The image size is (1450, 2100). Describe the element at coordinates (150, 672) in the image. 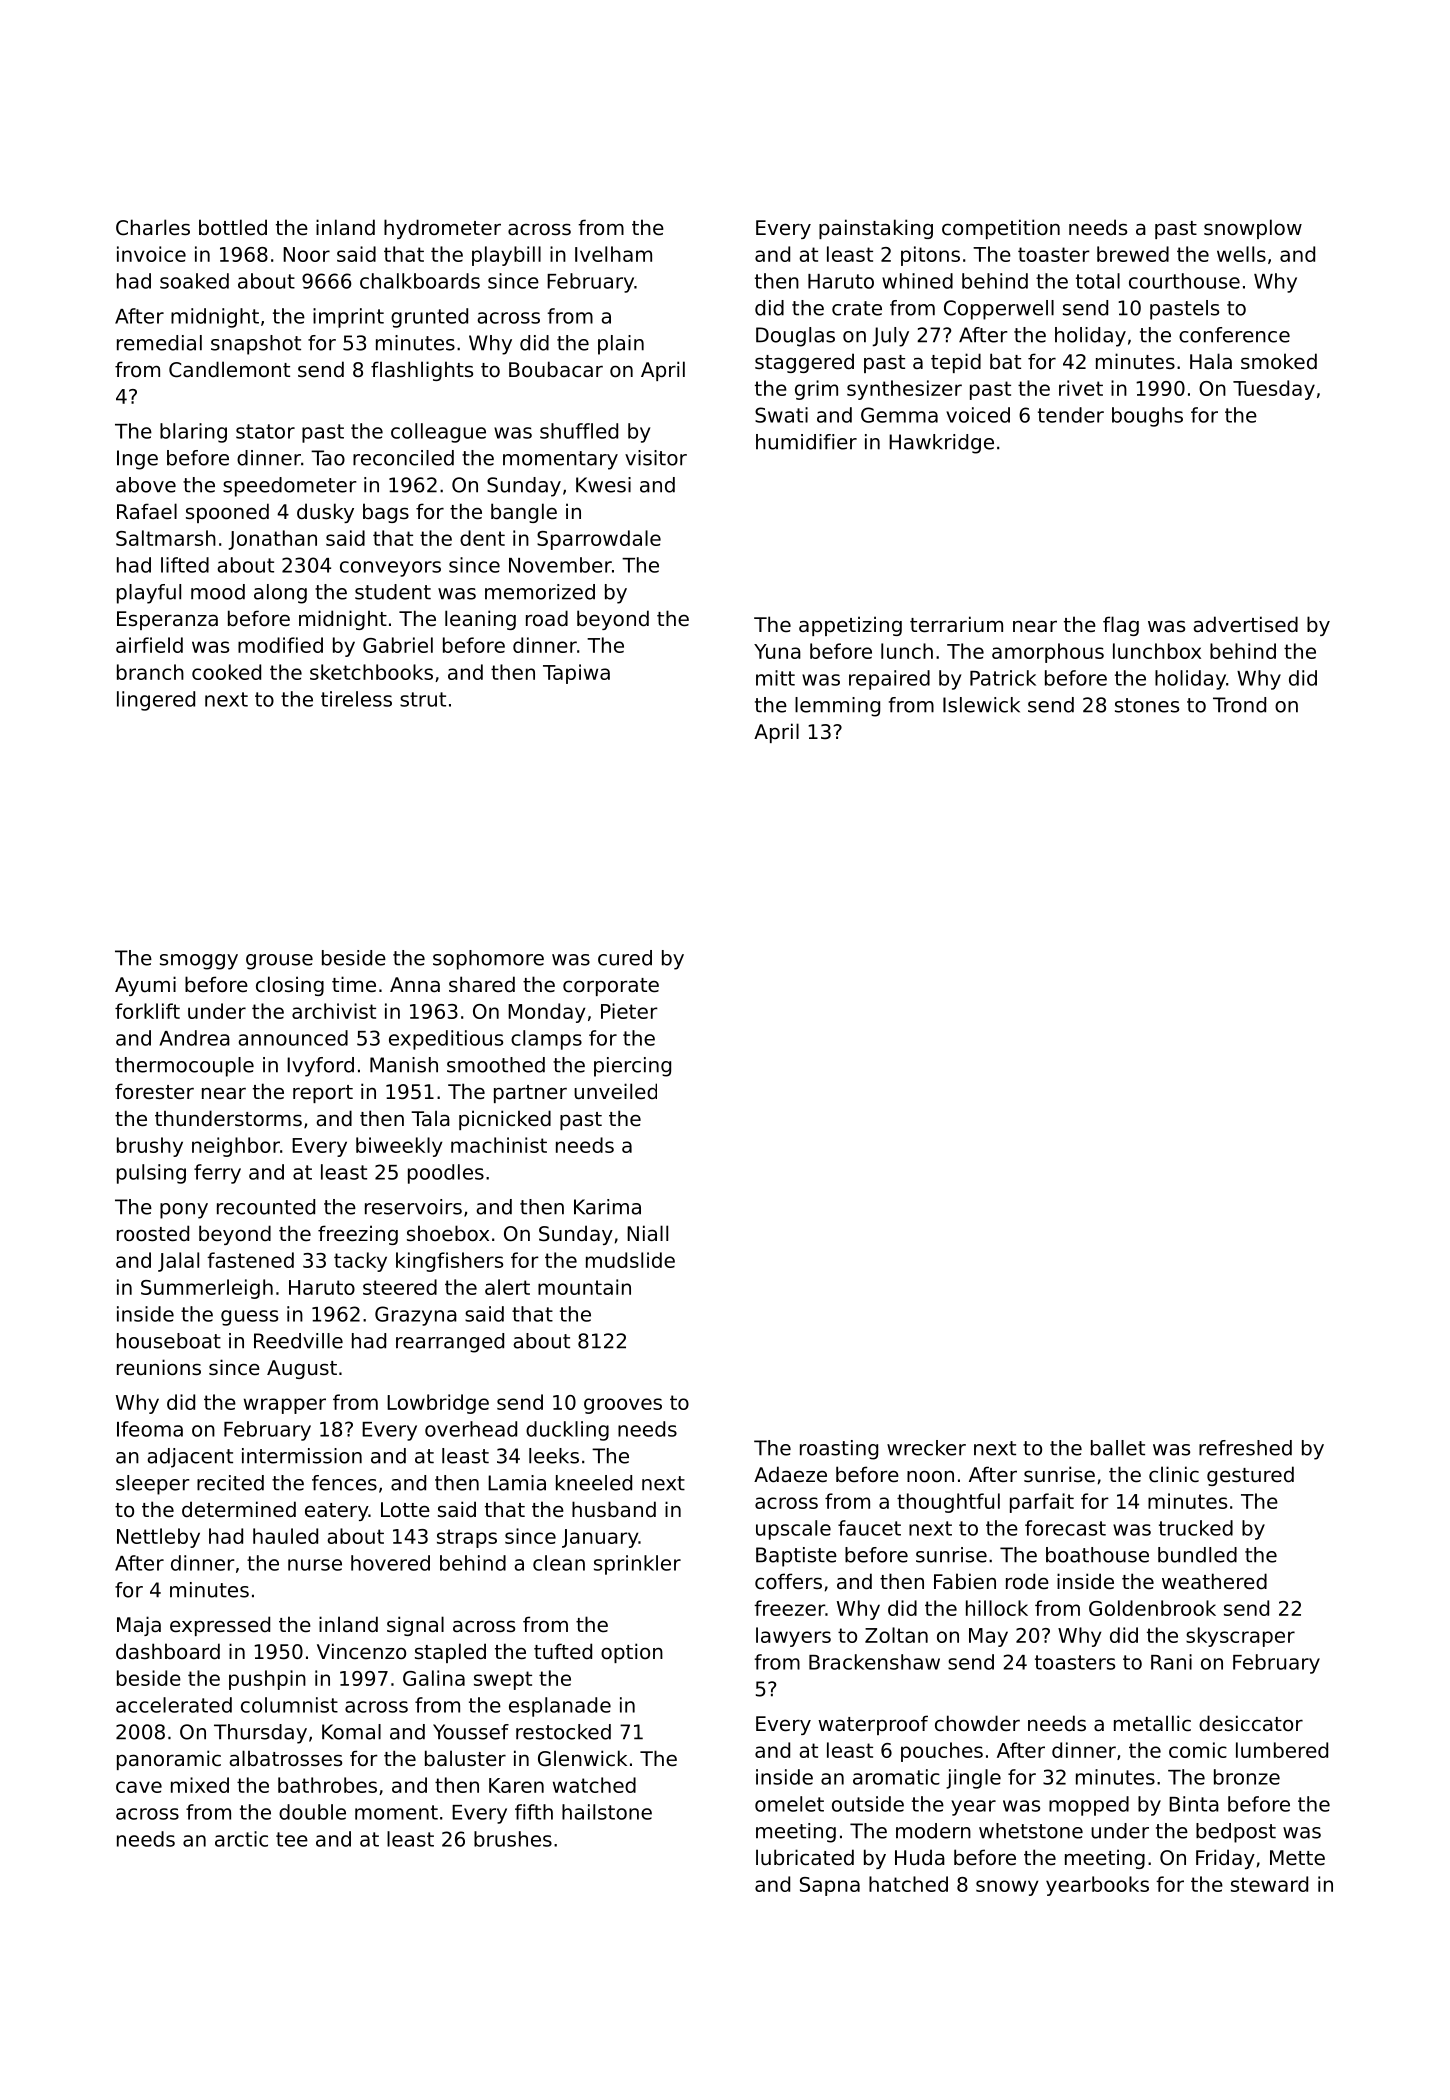

I see `branch` at that location.
